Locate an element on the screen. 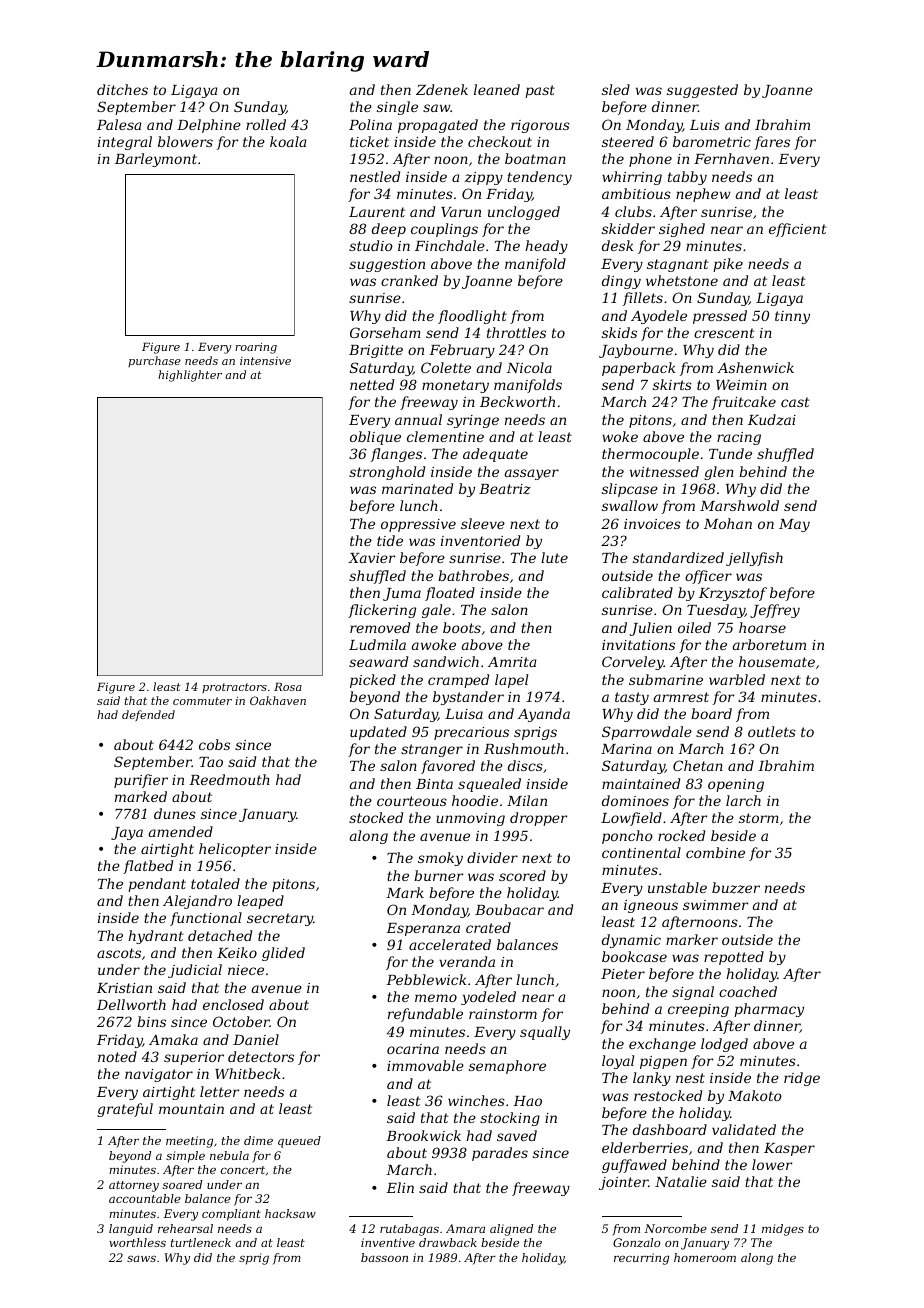 Image resolution: width=924 pixels, height=1308 pixels. ditches is located at coordinates (122, 89).
